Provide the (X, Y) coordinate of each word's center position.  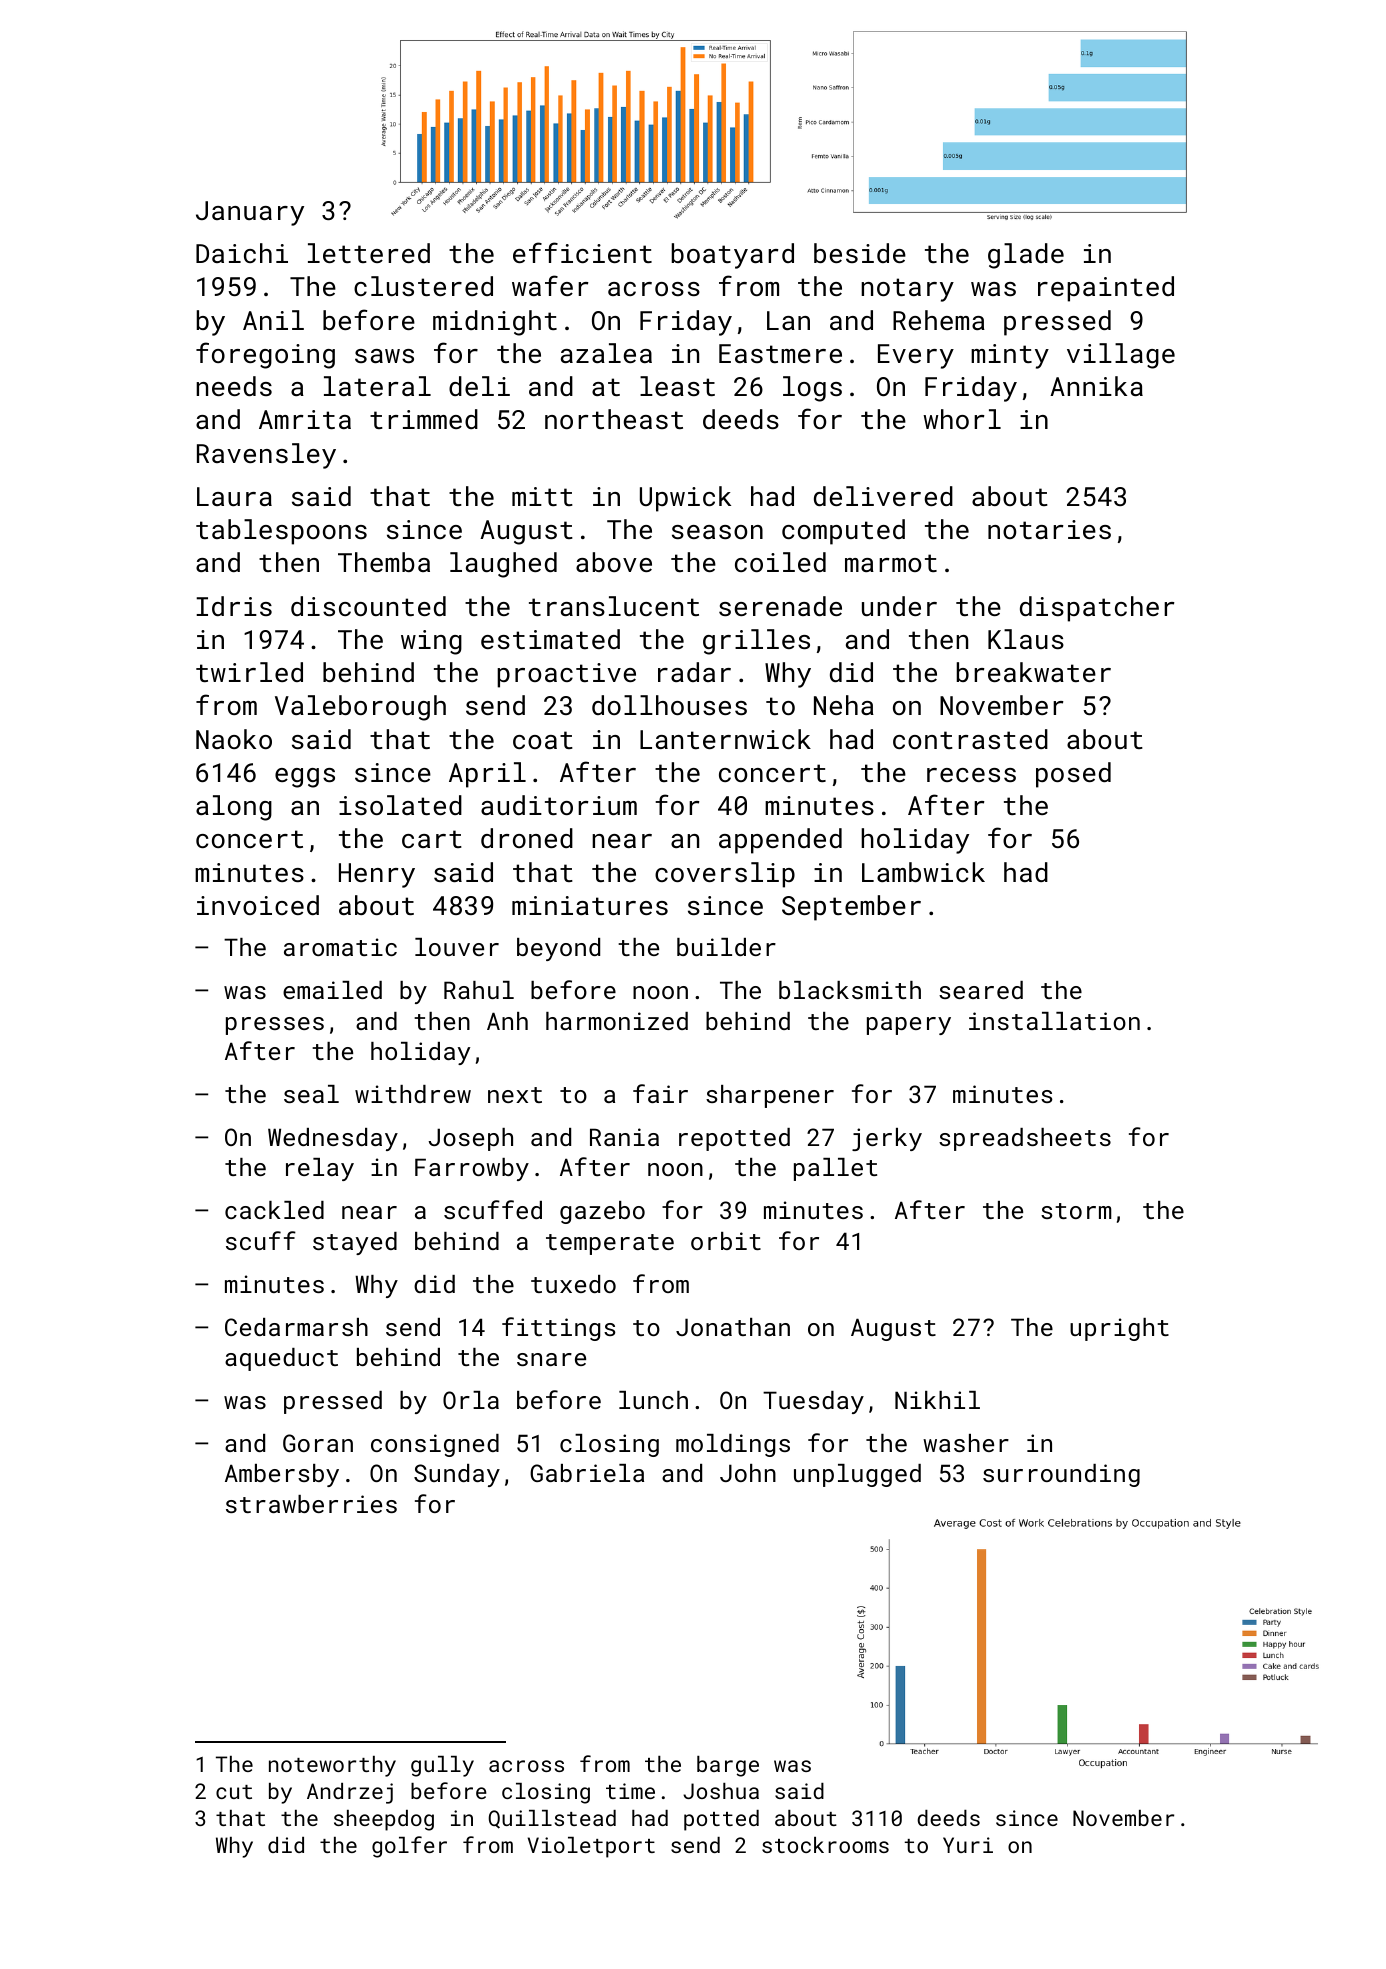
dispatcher (1097, 609)
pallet (835, 1169)
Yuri (968, 1845)
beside (860, 253)
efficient (582, 252)
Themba (384, 562)
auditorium (559, 805)
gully (442, 1766)
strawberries (311, 1504)
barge (728, 1766)
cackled (274, 1210)
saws (384, 356)
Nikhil (937, 1400)
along (234, 808)
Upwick (685, 499)
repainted (1106, 289)
